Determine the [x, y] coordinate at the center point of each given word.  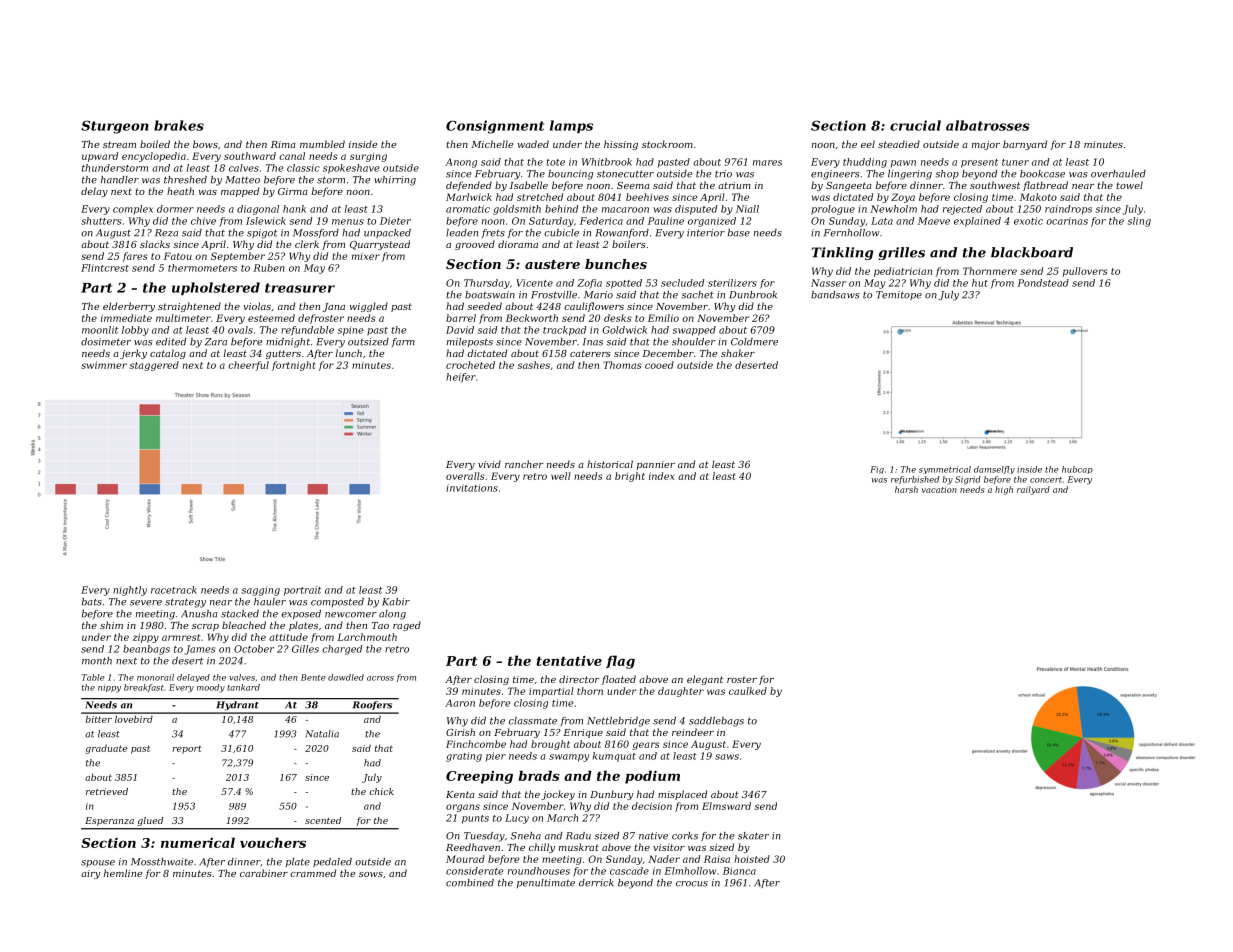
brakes [179, 125]
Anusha [199, 614]
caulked [748, 691]
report [187, 750]
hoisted [752, 859]
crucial [915, 125]
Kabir [396, 602]
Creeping [479, 777]
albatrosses [988, 125]
